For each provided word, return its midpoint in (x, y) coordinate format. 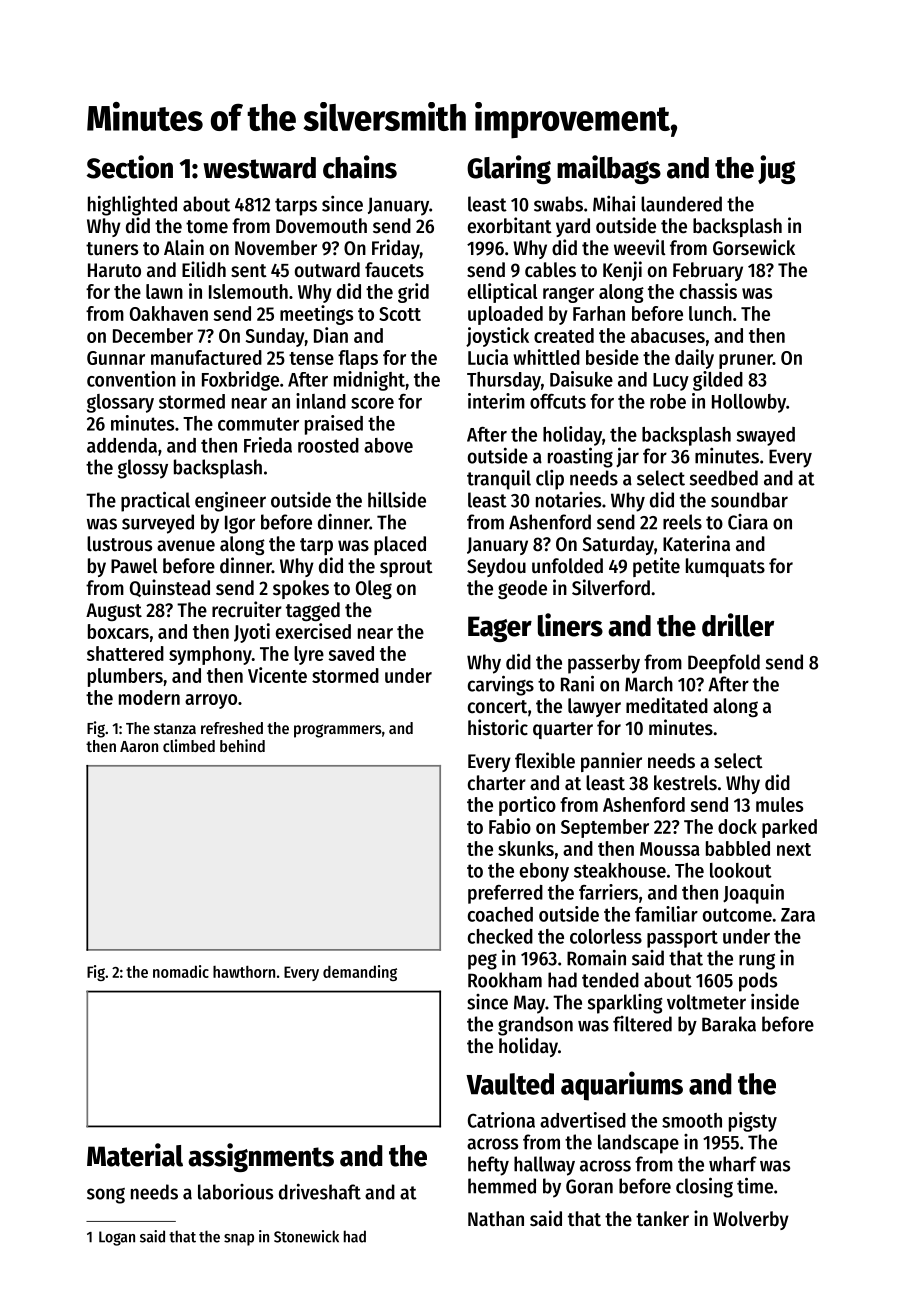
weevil (640, 247)
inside (775, 1001)
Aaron (139, 746)
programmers (338, 731)
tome (207, 227)
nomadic (181, 971)
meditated (667, 705)
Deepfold (724, 664)
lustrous (119, 544)
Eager (500, 629)
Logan (117, 1238)
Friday (396, 249)
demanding (360, 973)
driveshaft (320, 1191)
